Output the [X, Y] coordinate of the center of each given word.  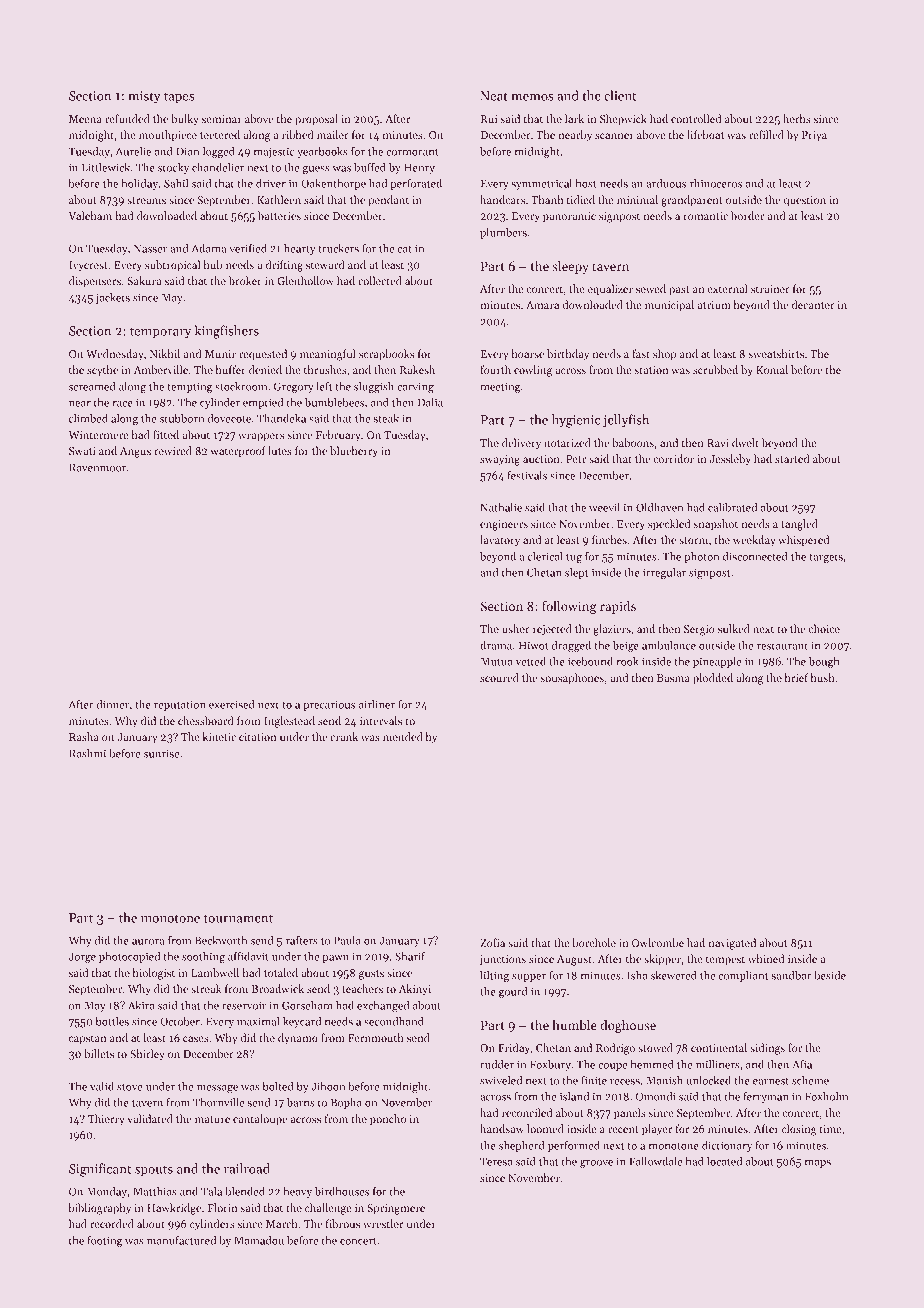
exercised [232, 704]
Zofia [492, 942]
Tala [211, 1191]
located [724, 1161]
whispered [803, 541]
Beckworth [221, 940]
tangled [799, 525]
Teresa [496, 1161]
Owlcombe [658, 942]
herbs [797, 118]
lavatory [500, 541]
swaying [500, 460]
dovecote [229, 418]
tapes [179, 98]
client [620, 95]
